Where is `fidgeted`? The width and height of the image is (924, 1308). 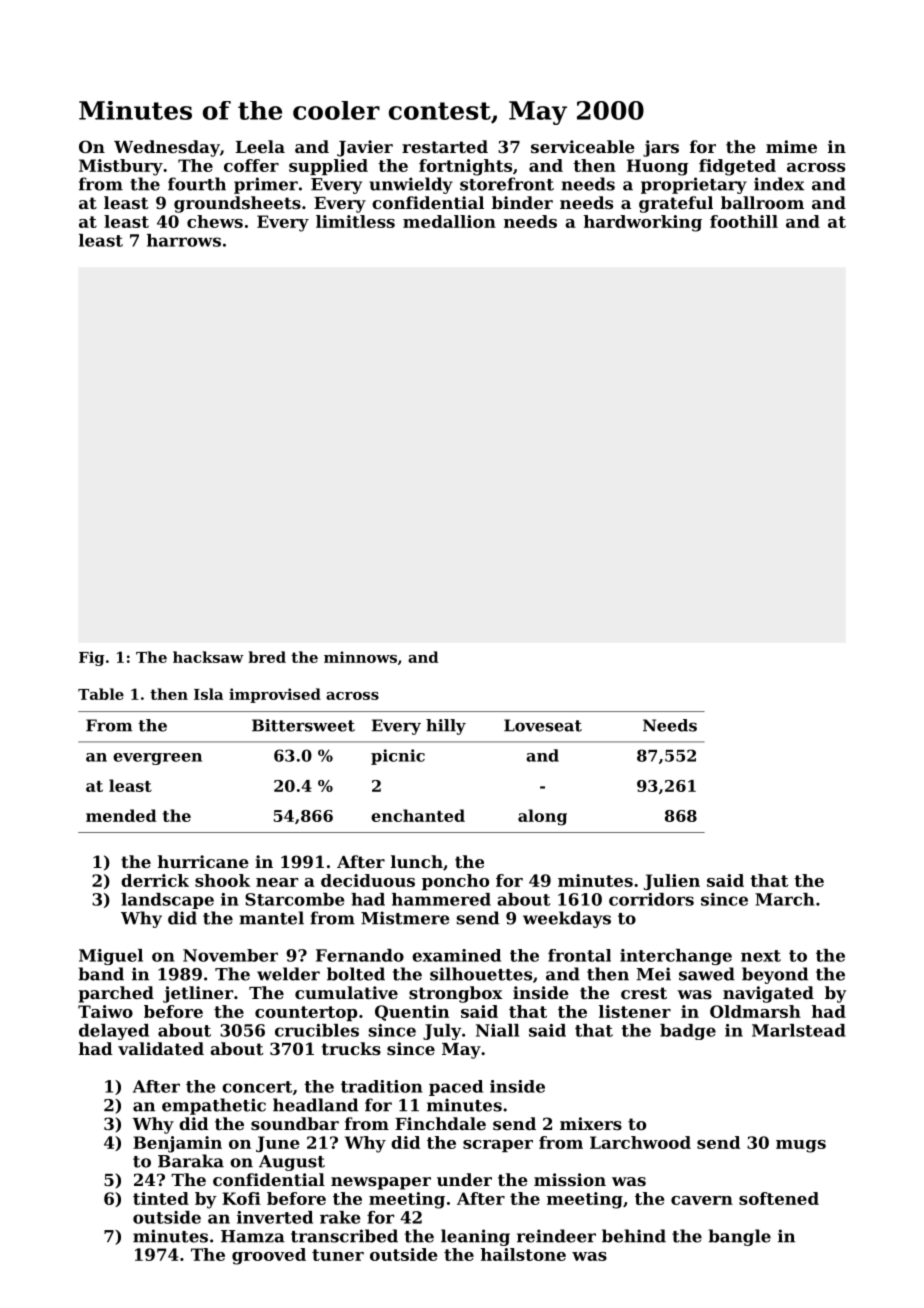
fidgeted is located at coordinates (737, 167).
